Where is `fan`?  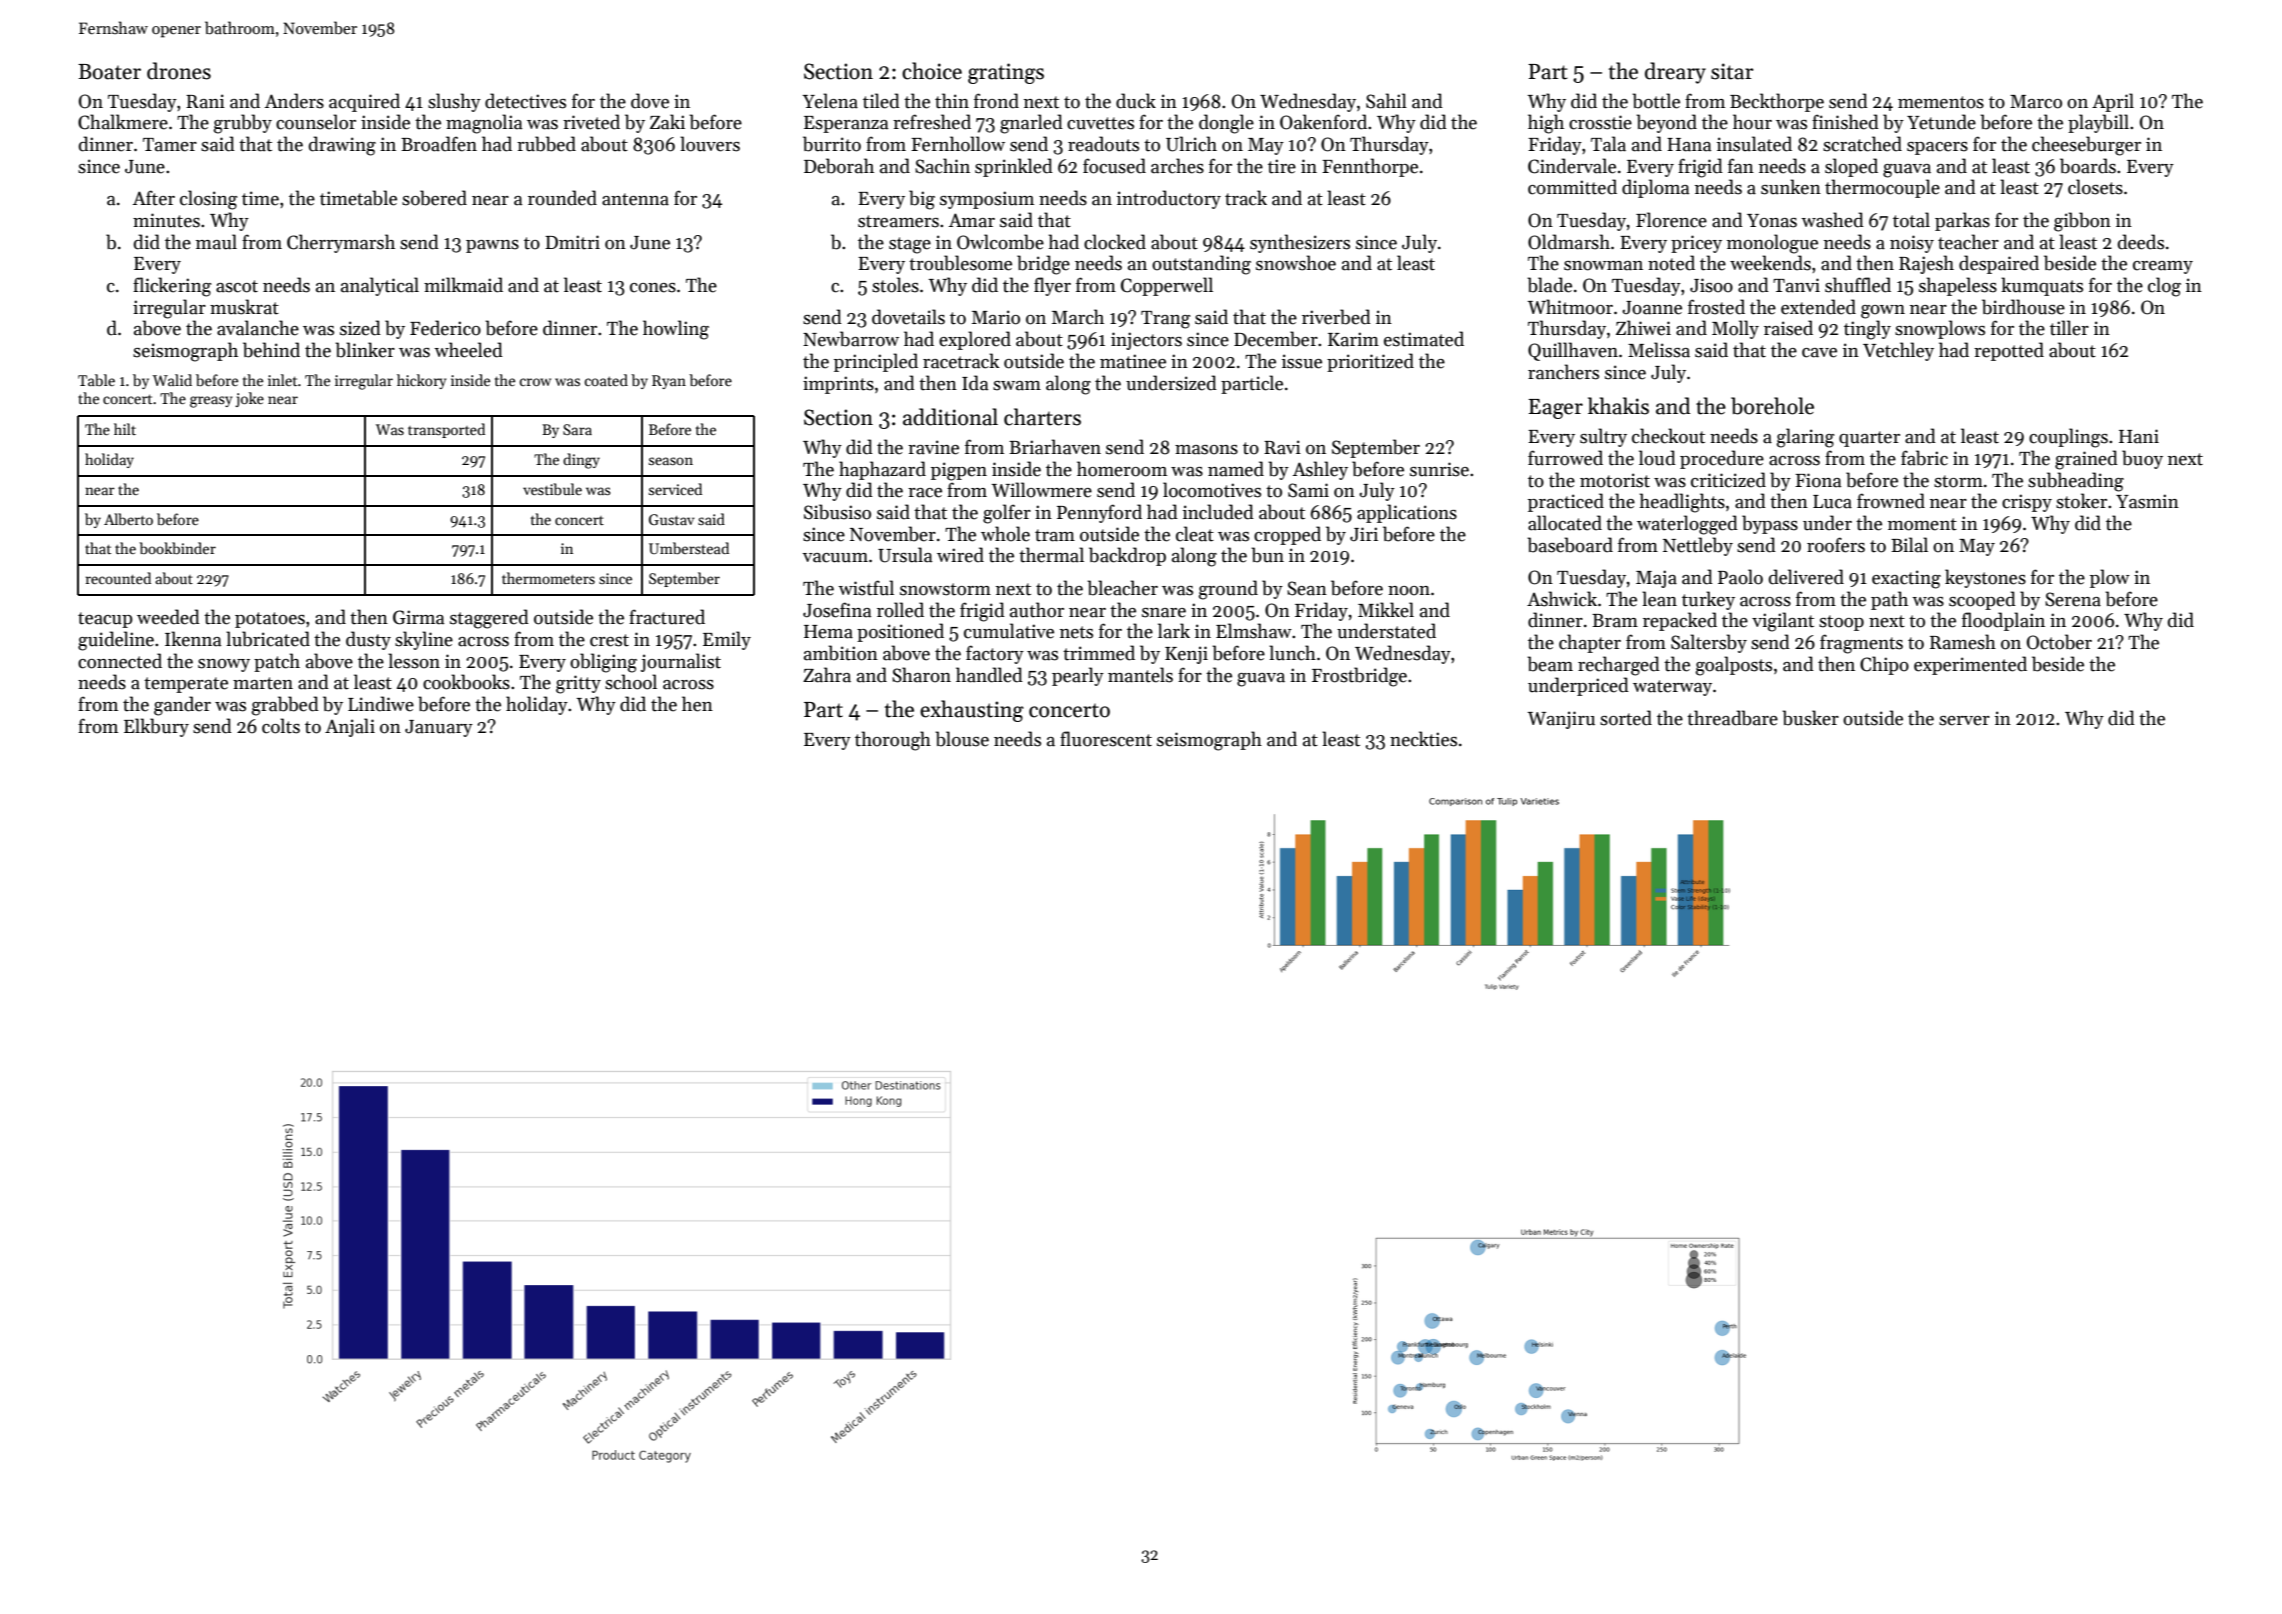 fan is located at coordinates (1741, 166).
